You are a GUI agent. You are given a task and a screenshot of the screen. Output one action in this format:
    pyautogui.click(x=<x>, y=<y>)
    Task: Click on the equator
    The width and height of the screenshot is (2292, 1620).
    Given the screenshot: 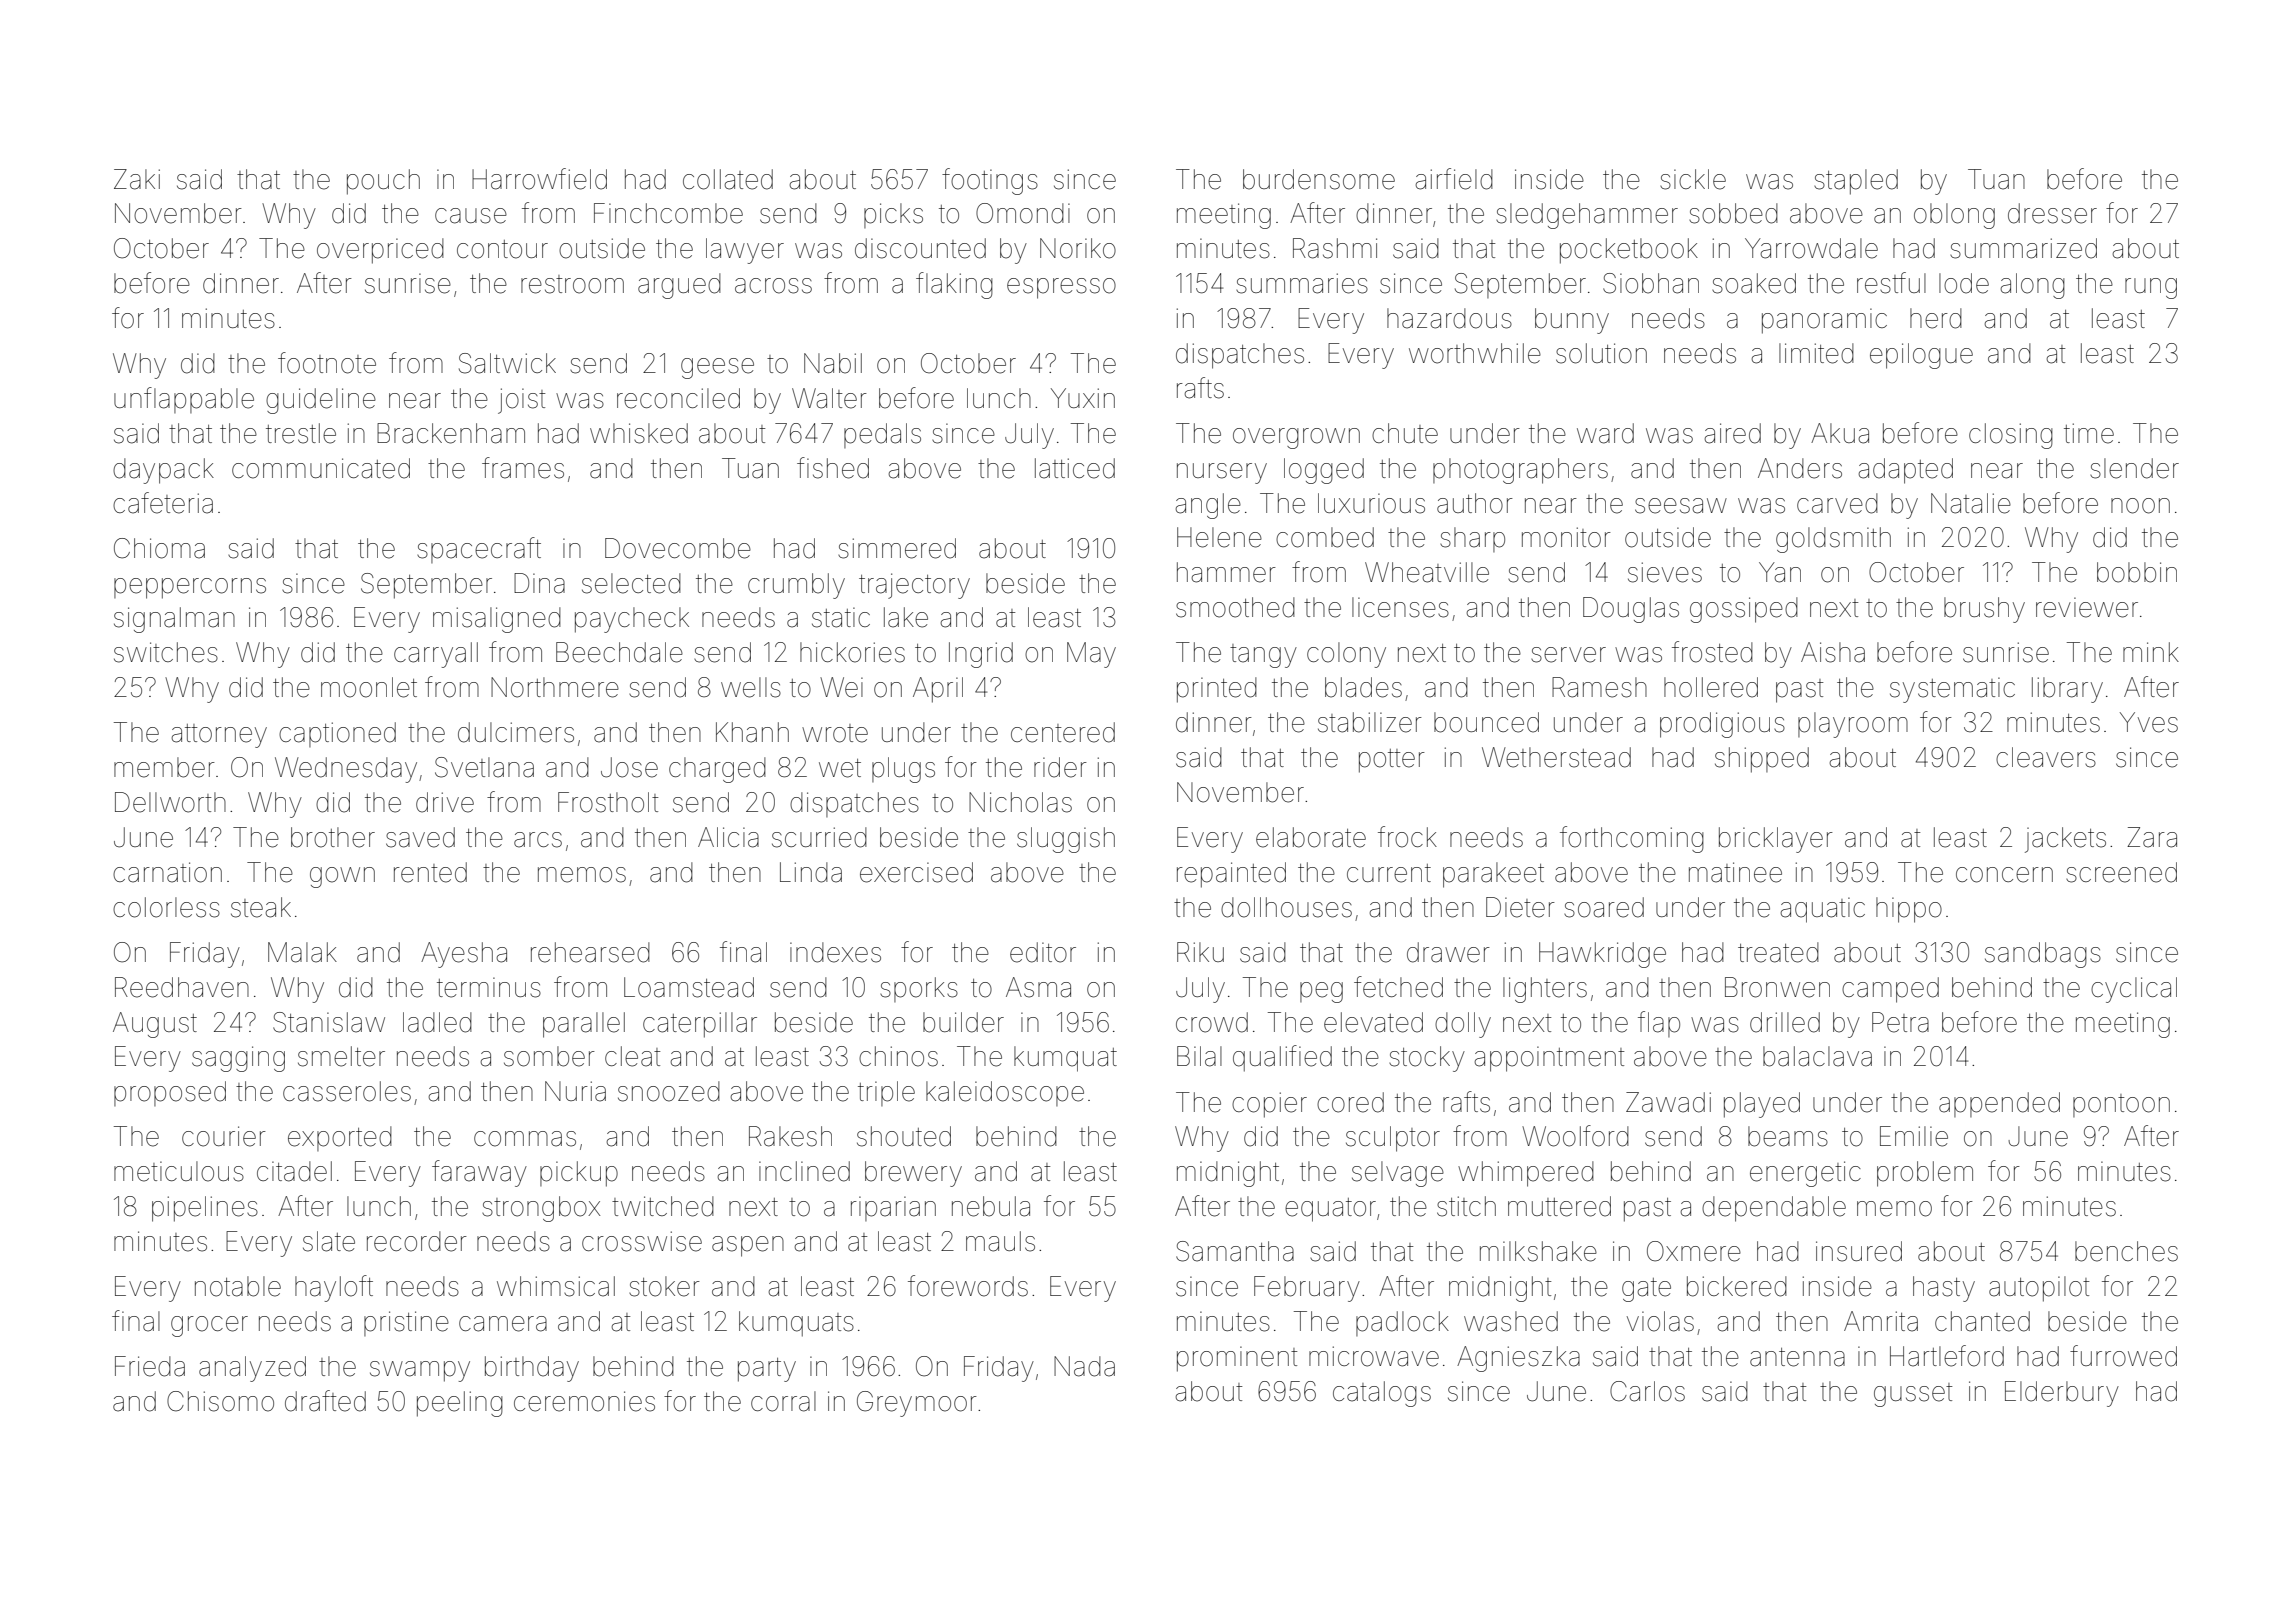 What is the action you would take?
    pyautogui.click(x=1330, y=1210)
